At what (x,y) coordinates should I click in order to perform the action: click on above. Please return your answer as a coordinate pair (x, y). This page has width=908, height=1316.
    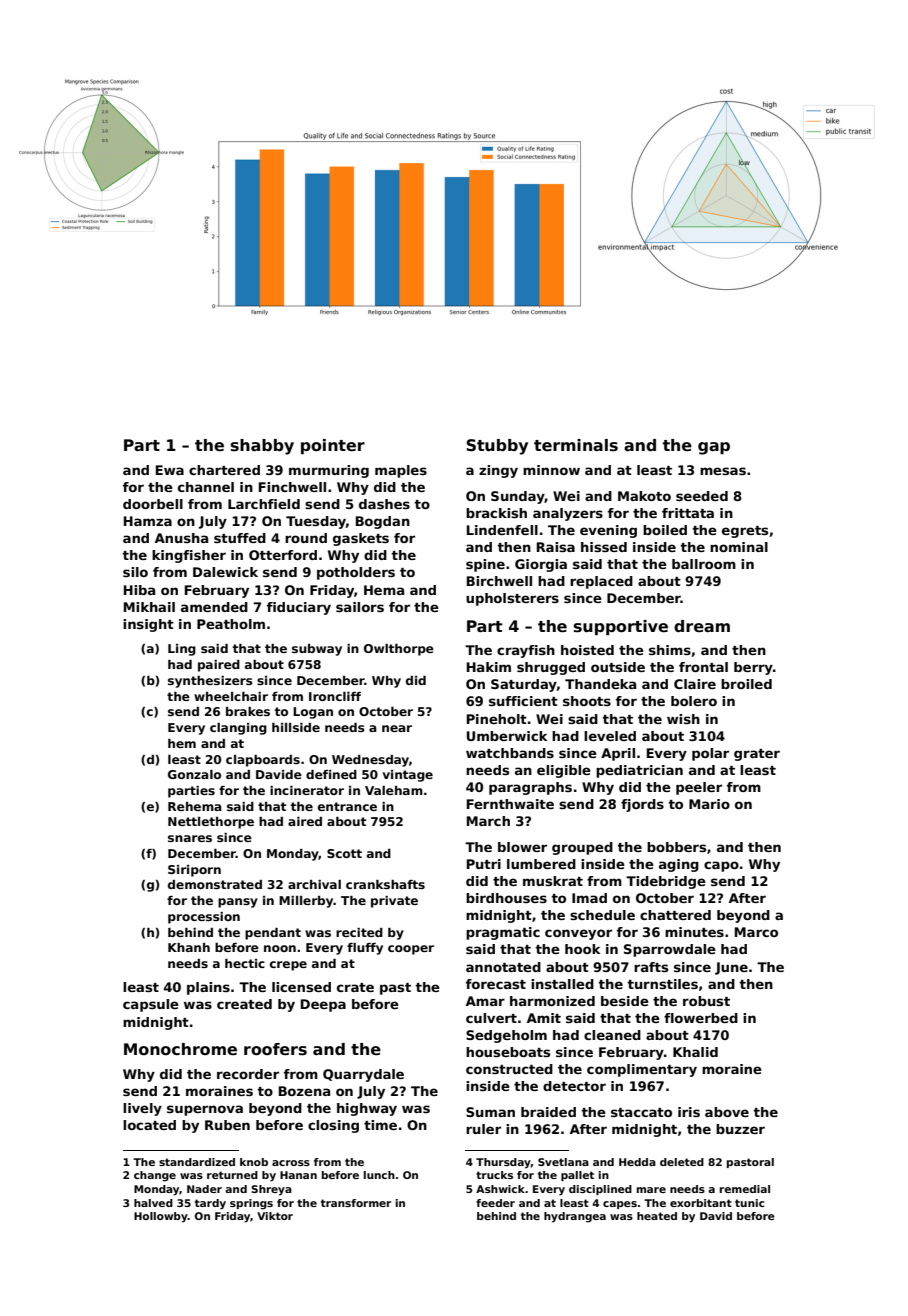
    Looking at the image, I should click on (727, 1112).
